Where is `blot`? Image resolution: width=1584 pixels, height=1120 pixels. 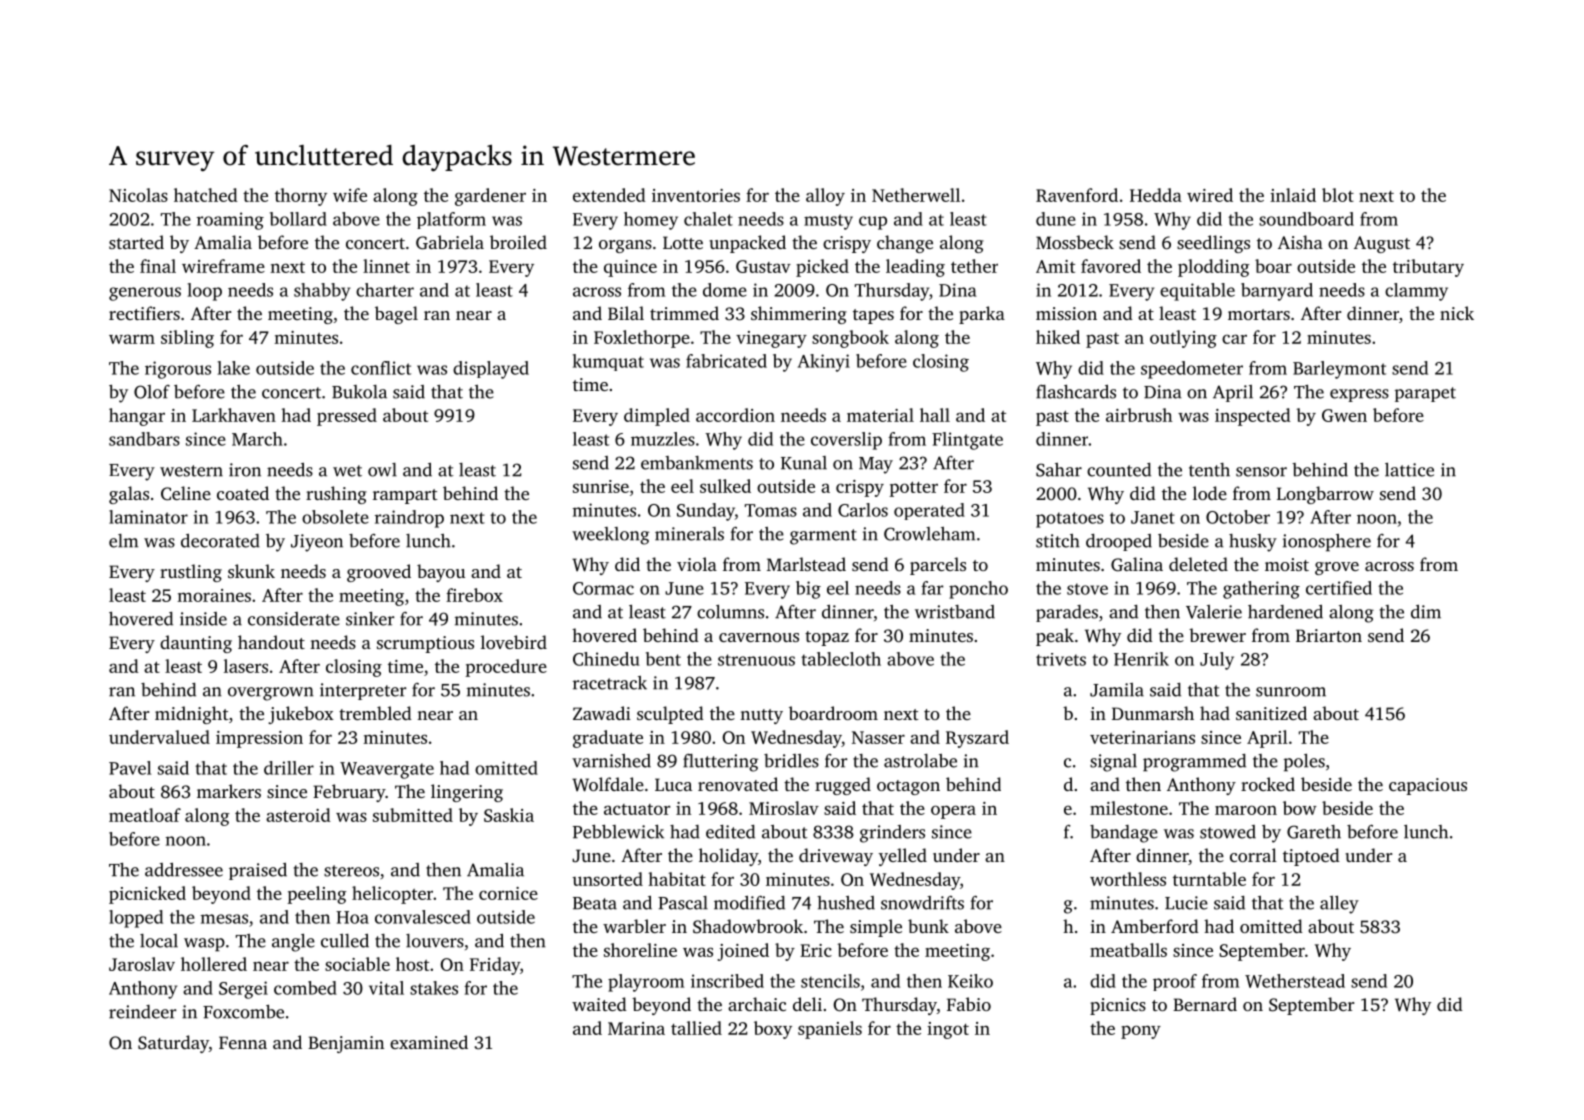 blot is located at coordinates (1338, 195).
